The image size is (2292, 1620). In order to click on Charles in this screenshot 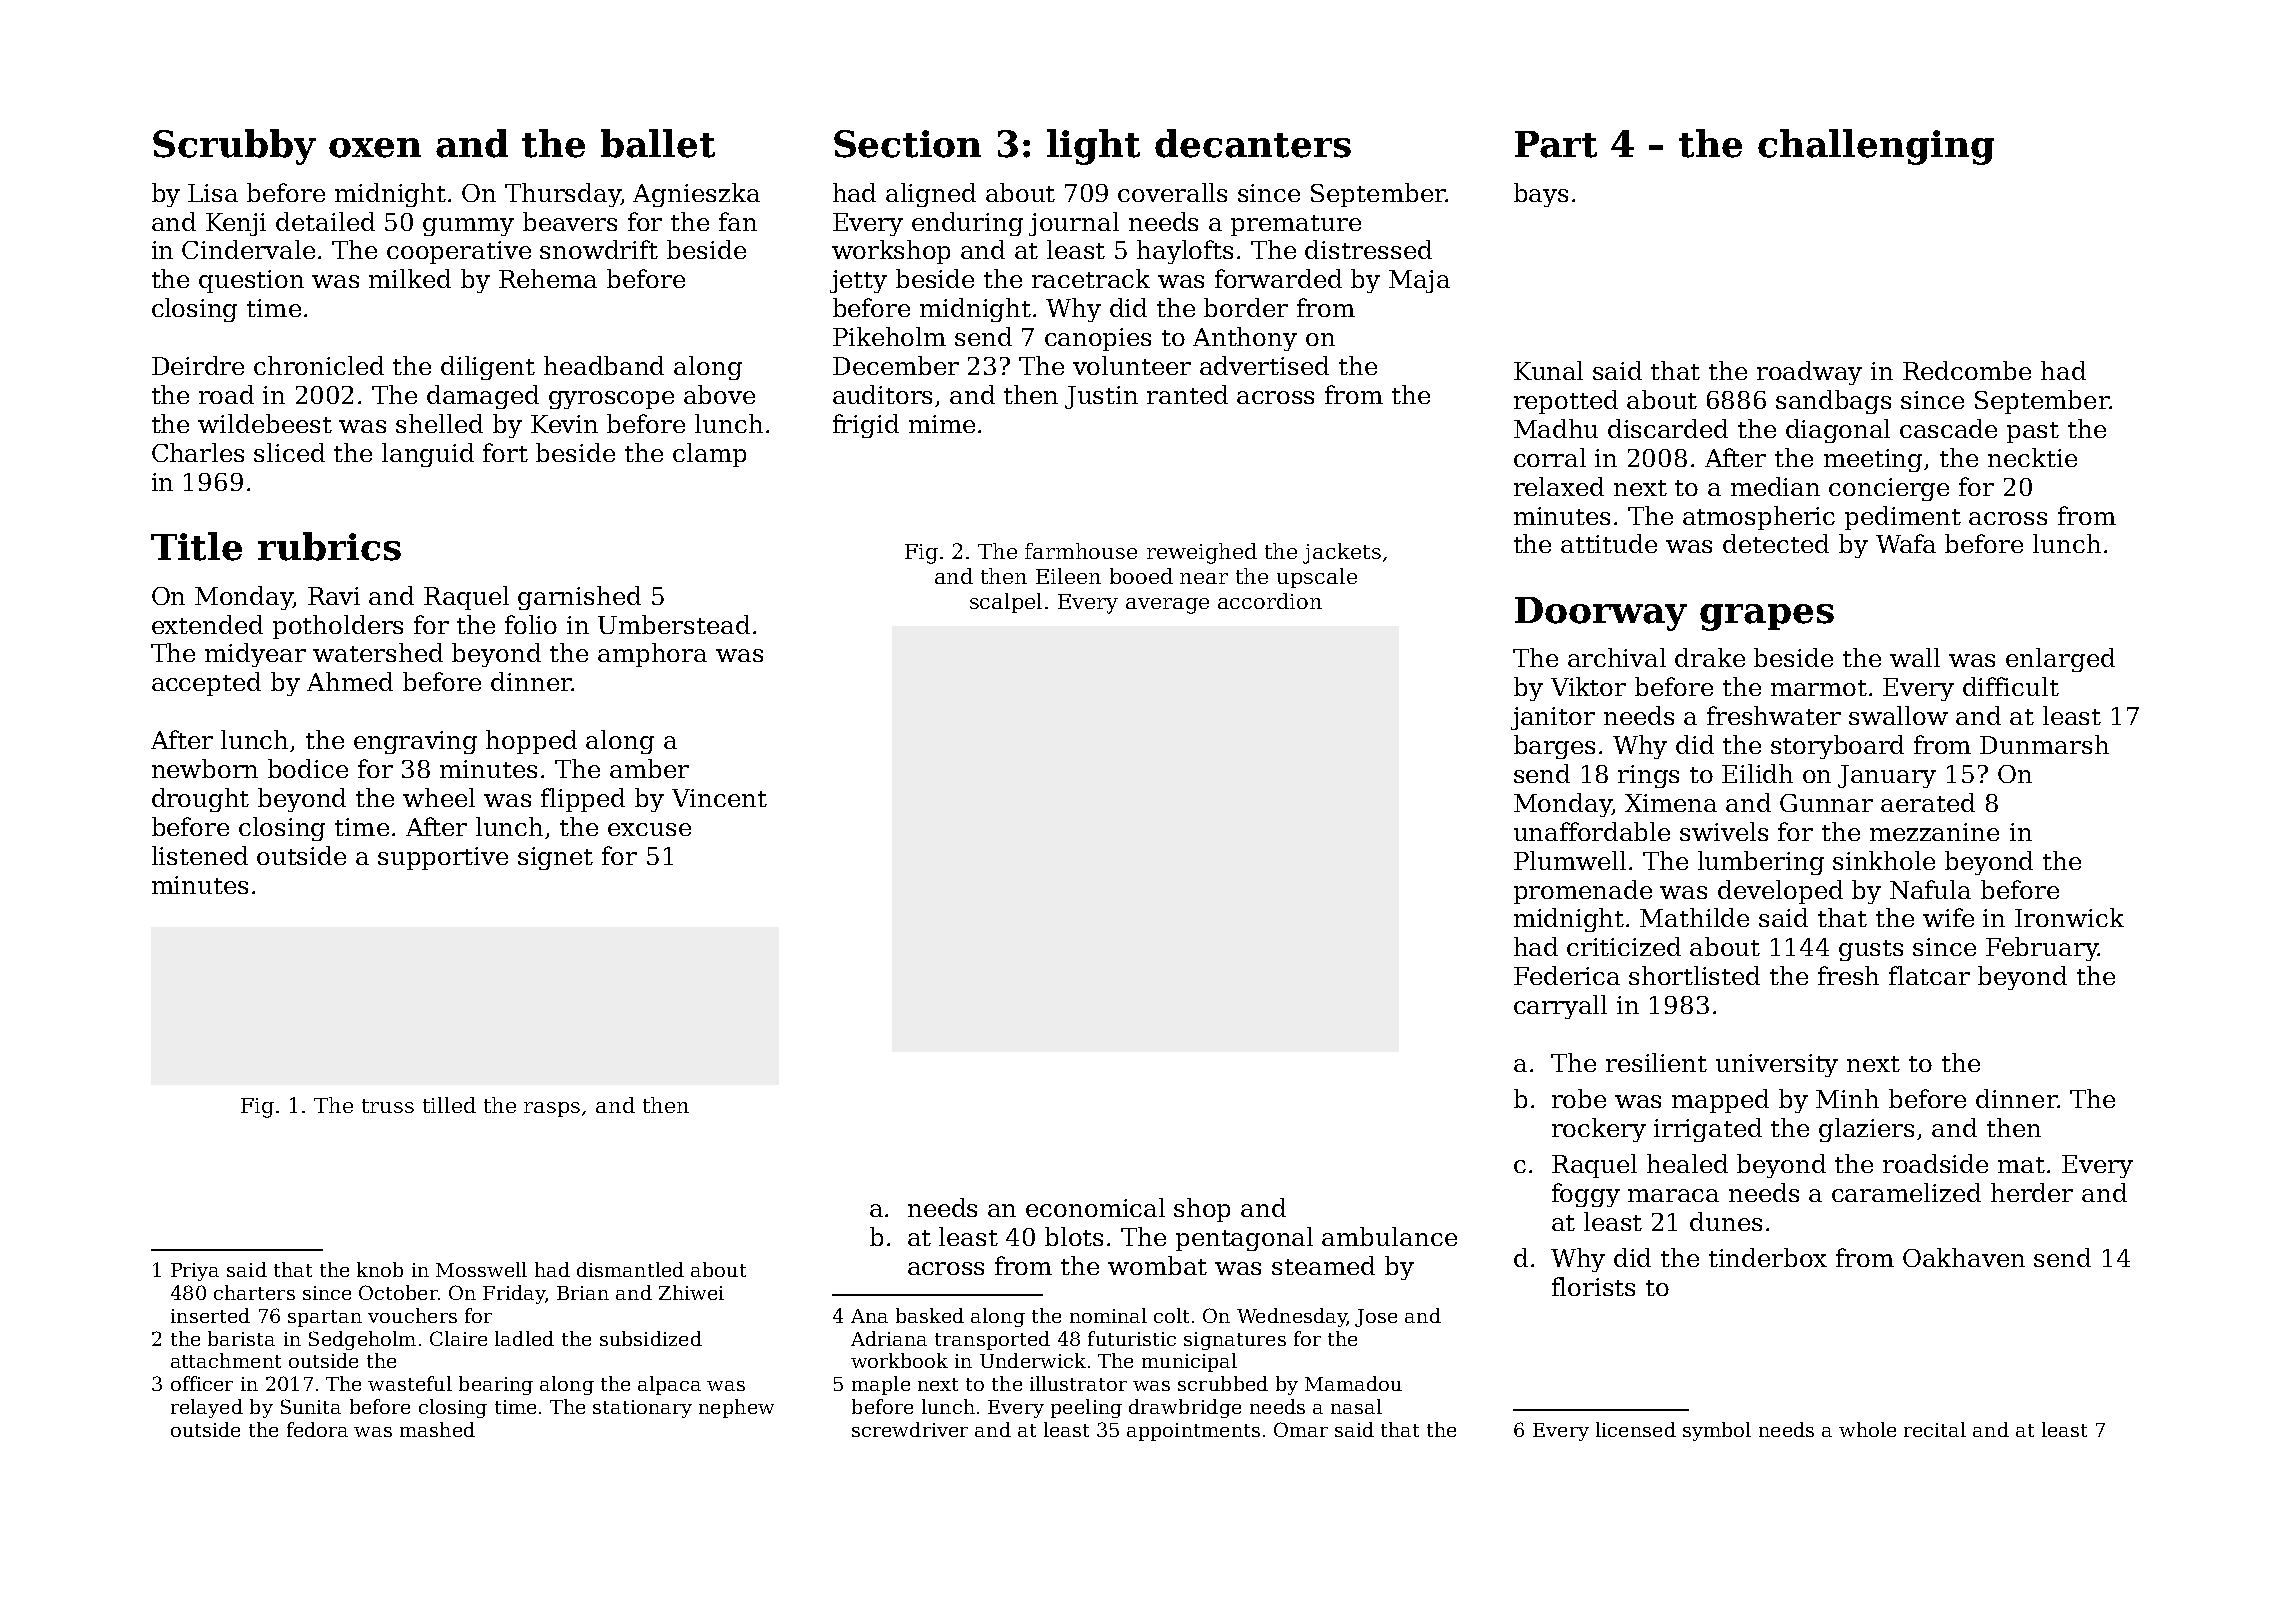, I will do `click(198, 452)`.
